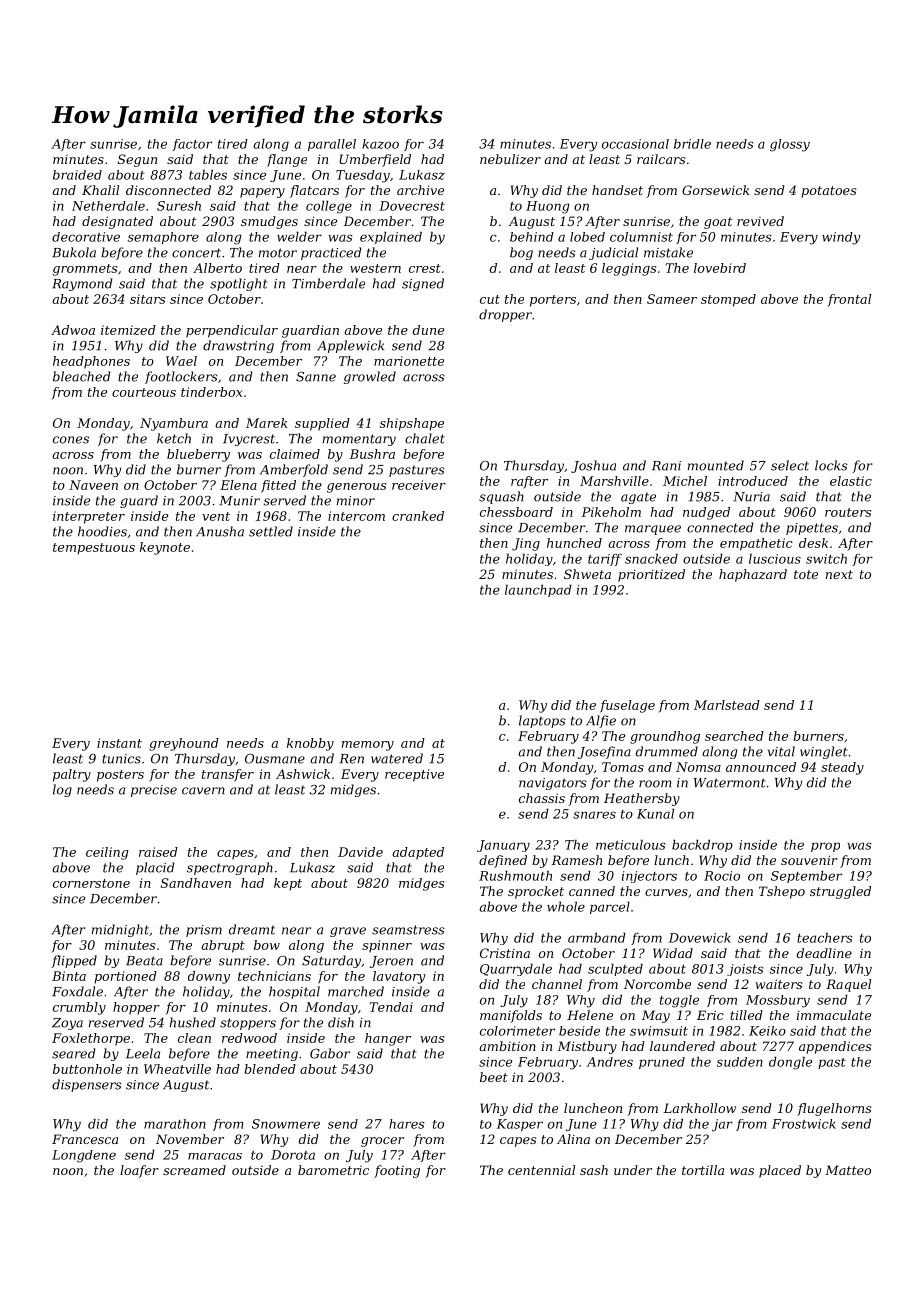 The height and width of the page is (1308, 924). Describe the element at coordinates (425, 438) in the page. I see `chalet` at that location.
